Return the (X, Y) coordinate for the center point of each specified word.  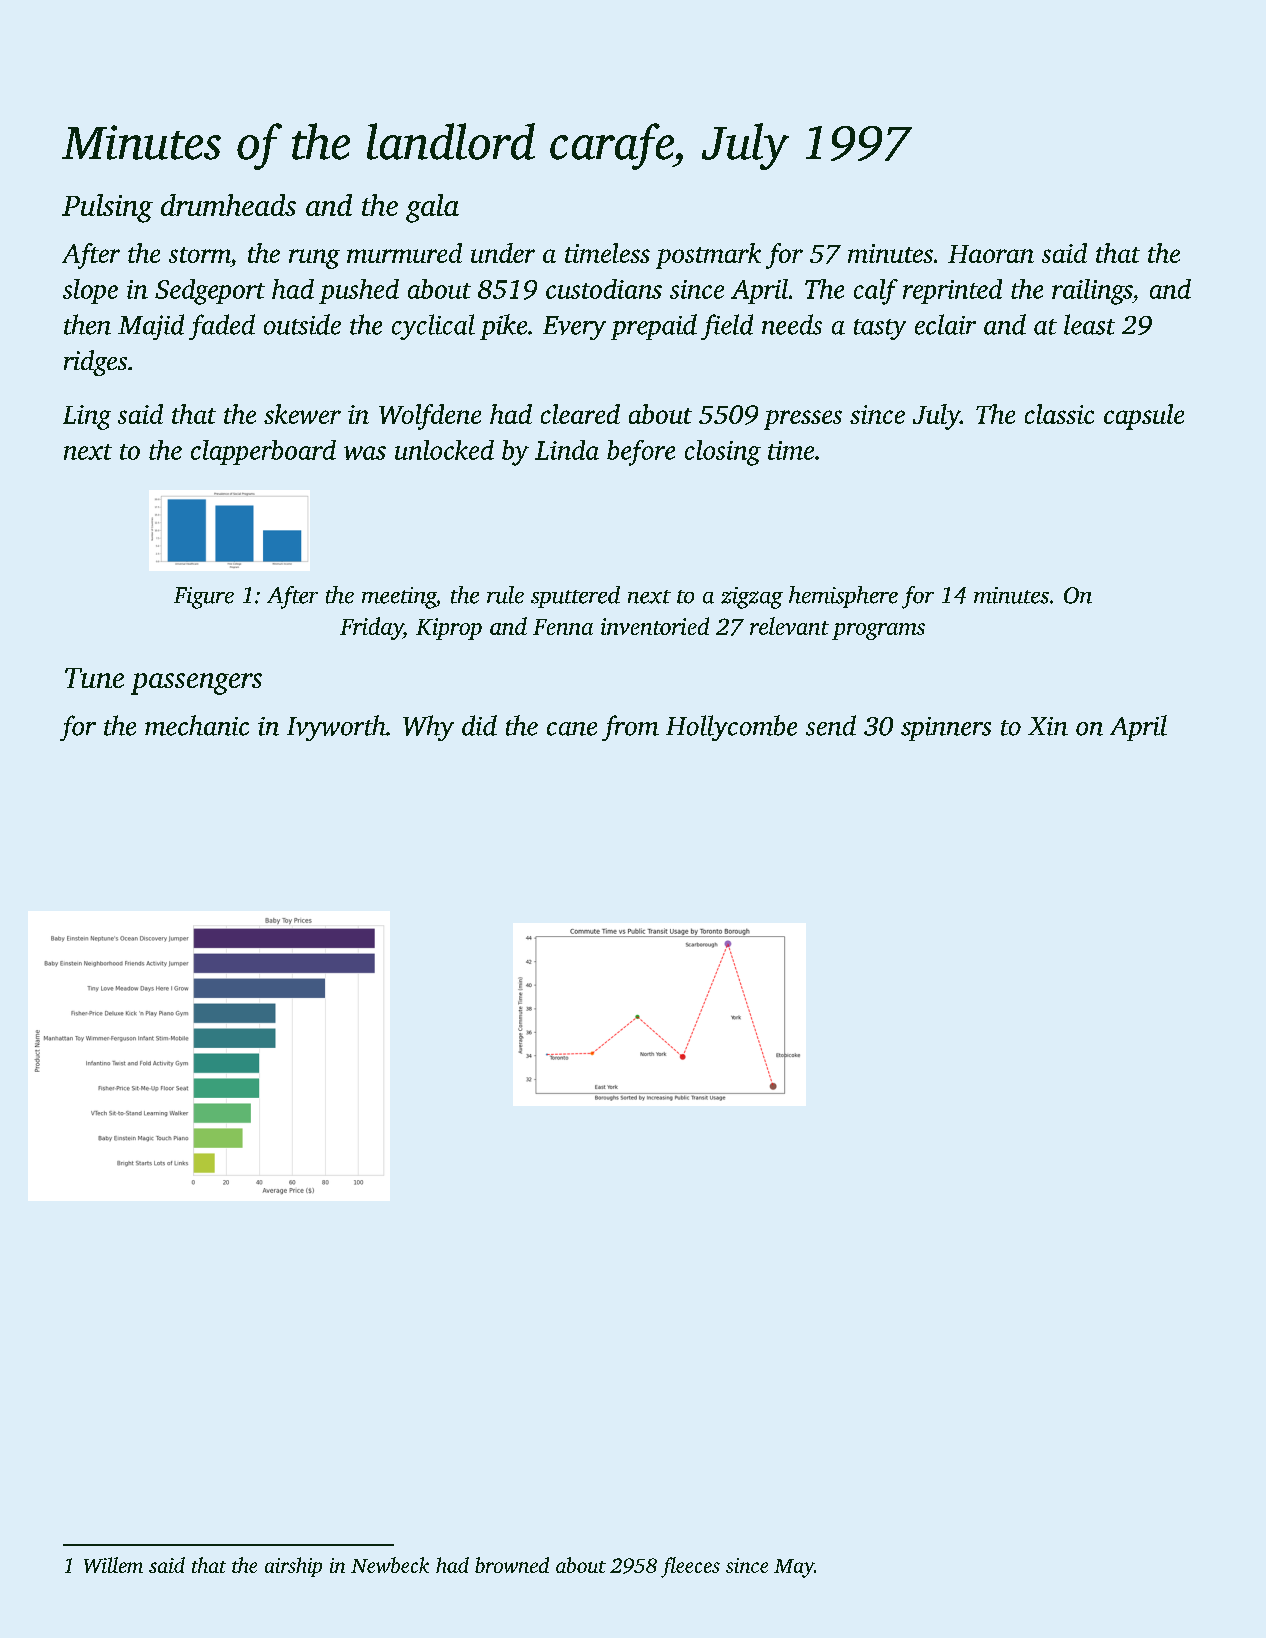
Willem (113, 1565)
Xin (1048, 726)
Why (428, 728)
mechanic (197, 725)
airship (293, 1567)
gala (432, 208)
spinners (946, 729)
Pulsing (107, 208)
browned (512, 1565)
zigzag (752, 598)
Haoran (991, 254)
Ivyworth (336, 728)
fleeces (690, 1567)
